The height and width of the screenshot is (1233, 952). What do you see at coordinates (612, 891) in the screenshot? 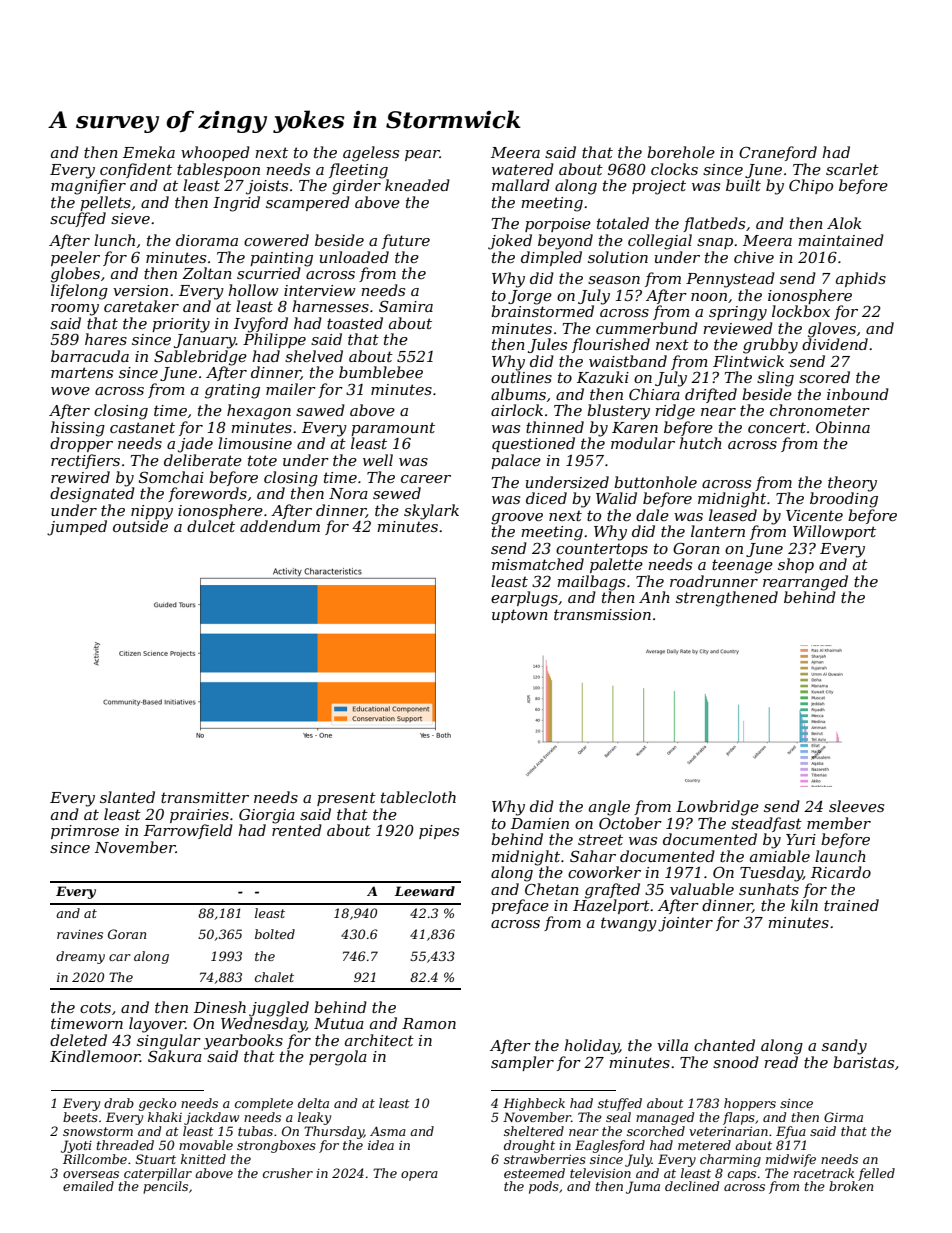
I see `grafted` at bounding box center [612, 891].
